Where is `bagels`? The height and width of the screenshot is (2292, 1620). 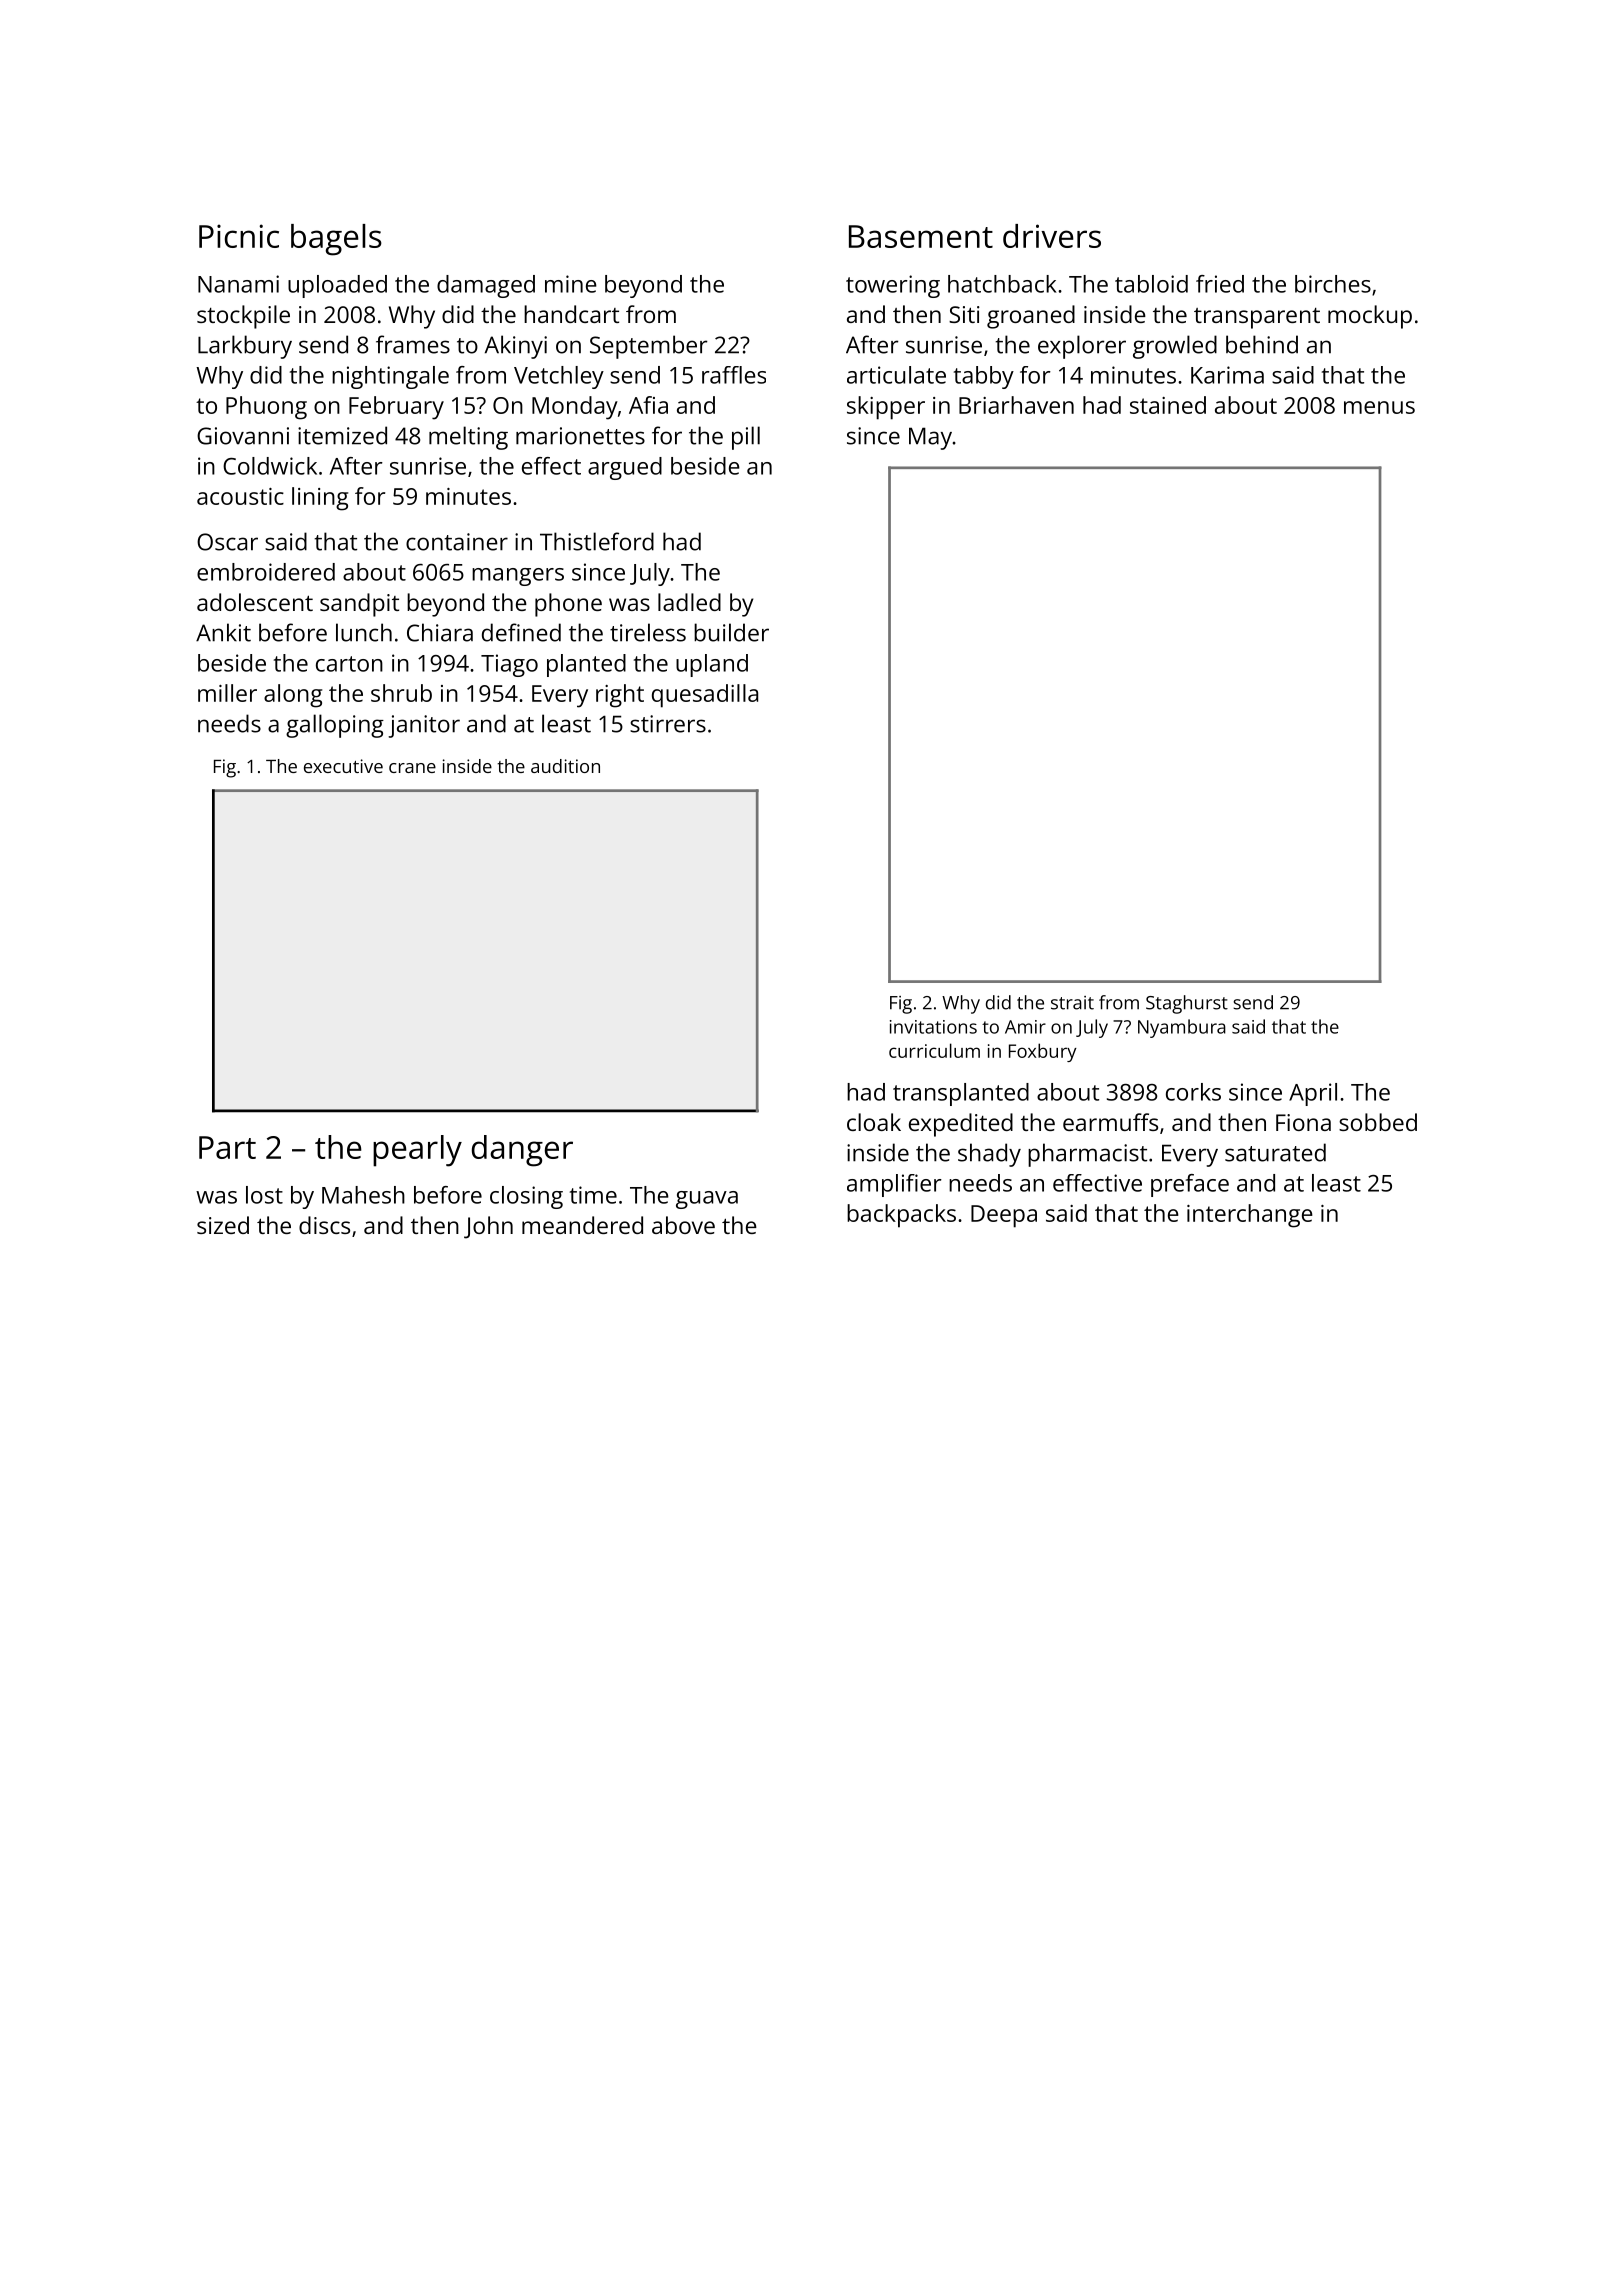
bagels is located at coordinates (336, 240).
